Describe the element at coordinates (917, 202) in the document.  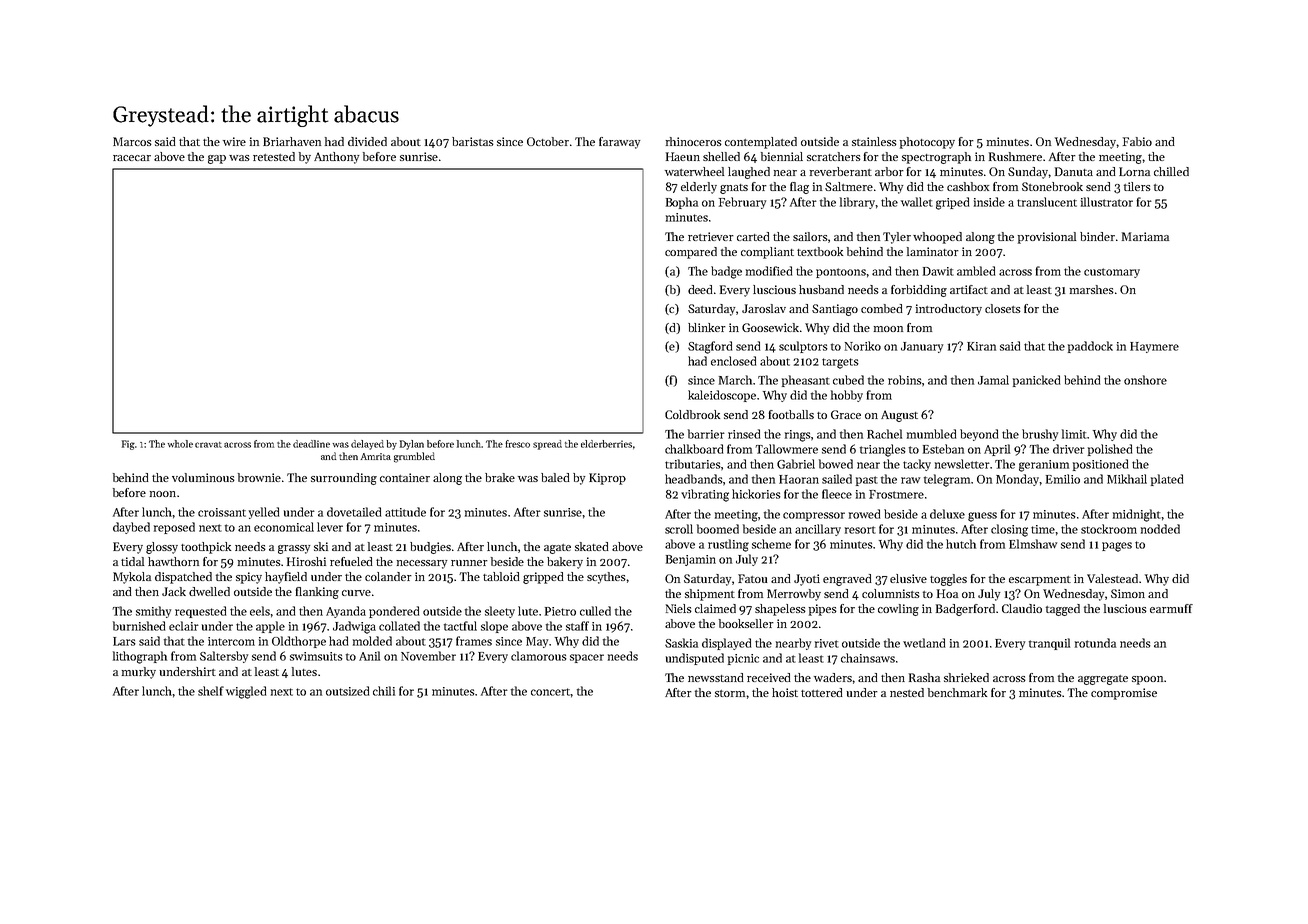
I see `wallet` at that location.
